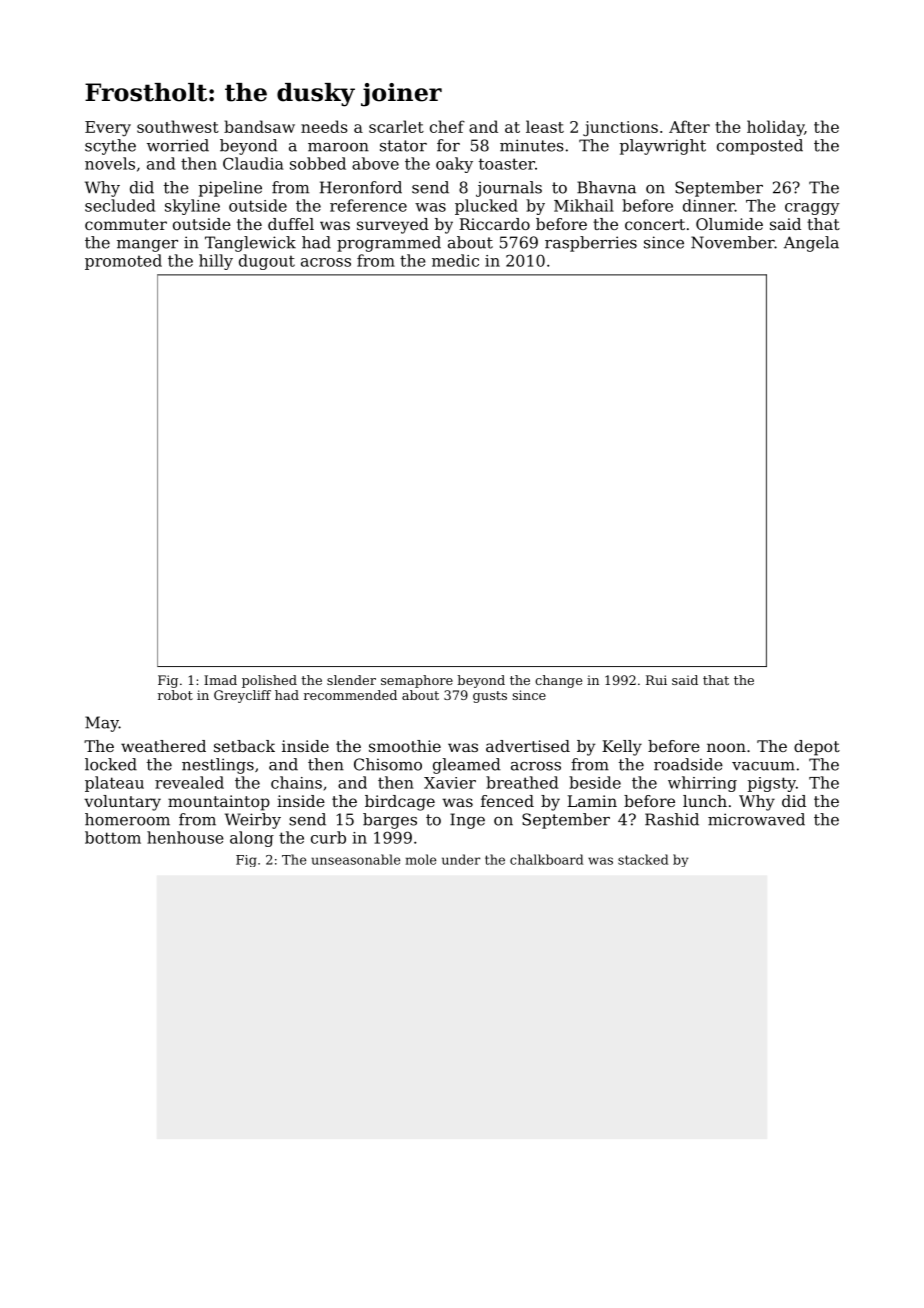  Describe the element at coordinates (267, 262) in the screenshot. I see `dugout` at that location.
